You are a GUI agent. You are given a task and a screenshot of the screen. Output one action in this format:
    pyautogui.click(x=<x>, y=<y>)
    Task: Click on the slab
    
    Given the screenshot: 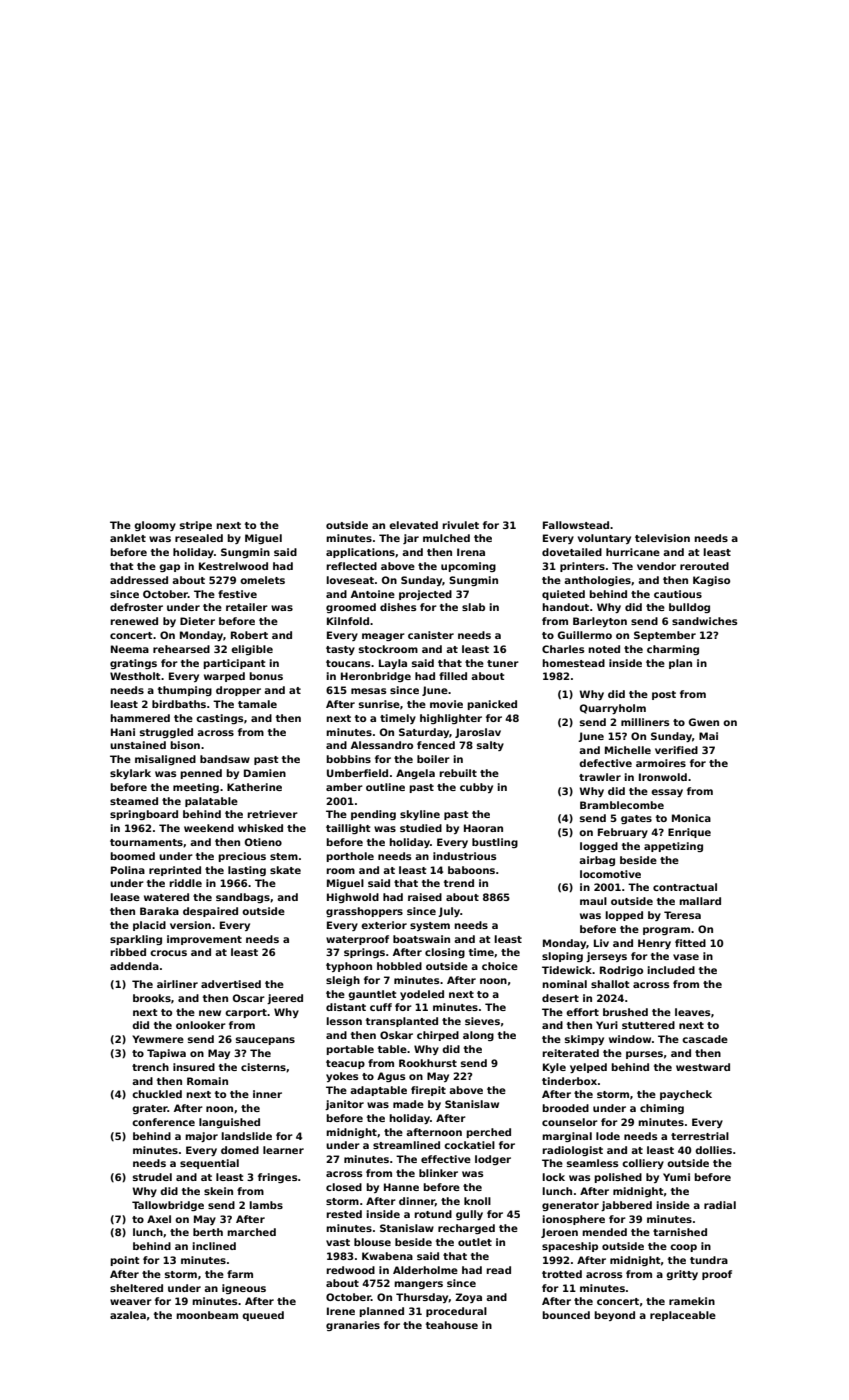 What is the action you would take?
    pyautogui.click(x=473, y=607)
